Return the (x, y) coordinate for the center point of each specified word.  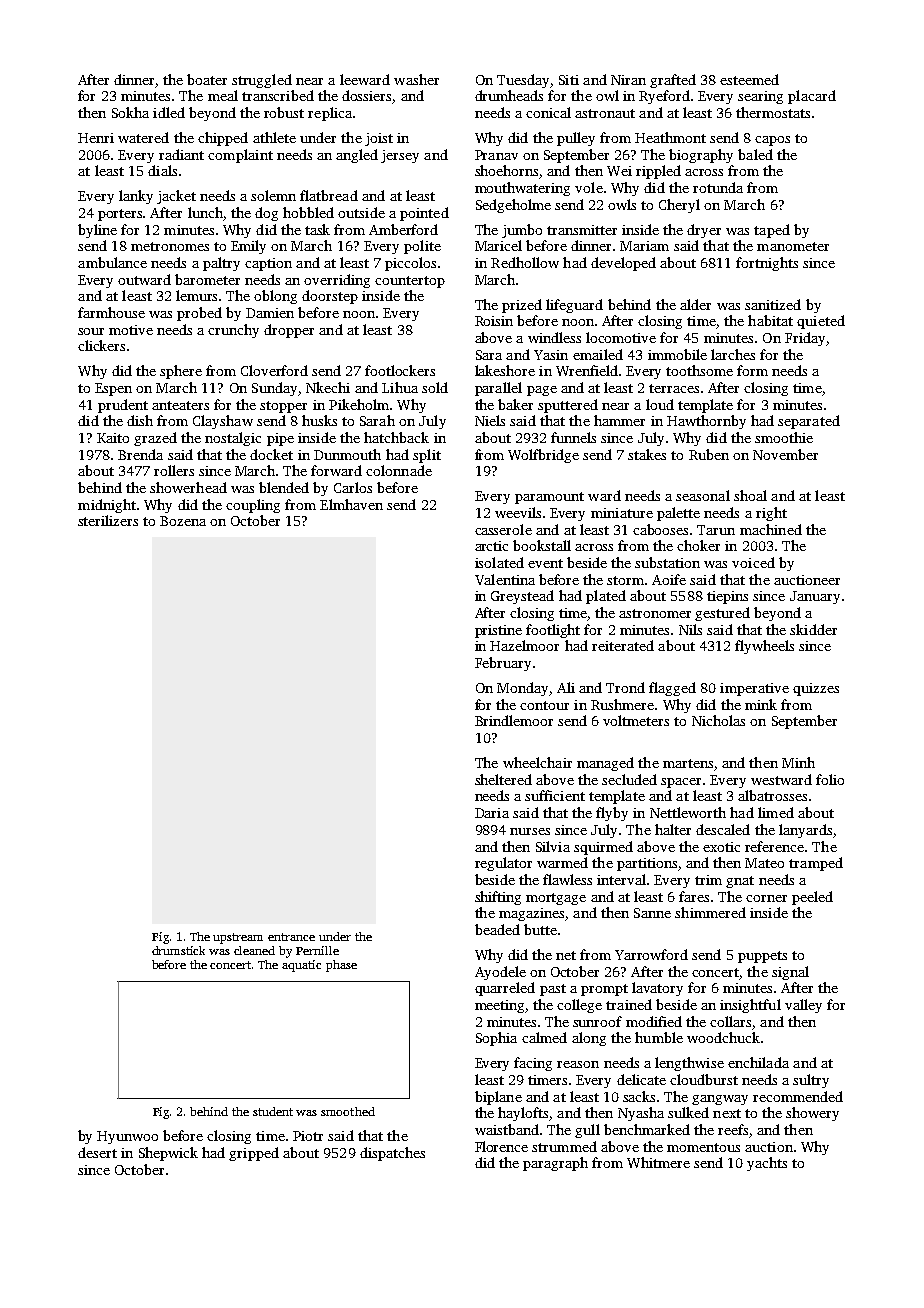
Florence (501, 1146)
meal (223, 95)
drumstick (178, 950)
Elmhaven (351, 504)
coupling (253, 506)
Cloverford (274, 370)
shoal (750, 495)
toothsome (699, 370)
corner (766, 898)
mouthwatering (522, 189)
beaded (497, 929)
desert (97, 1152)
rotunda (718, 187)
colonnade (399, 470)
